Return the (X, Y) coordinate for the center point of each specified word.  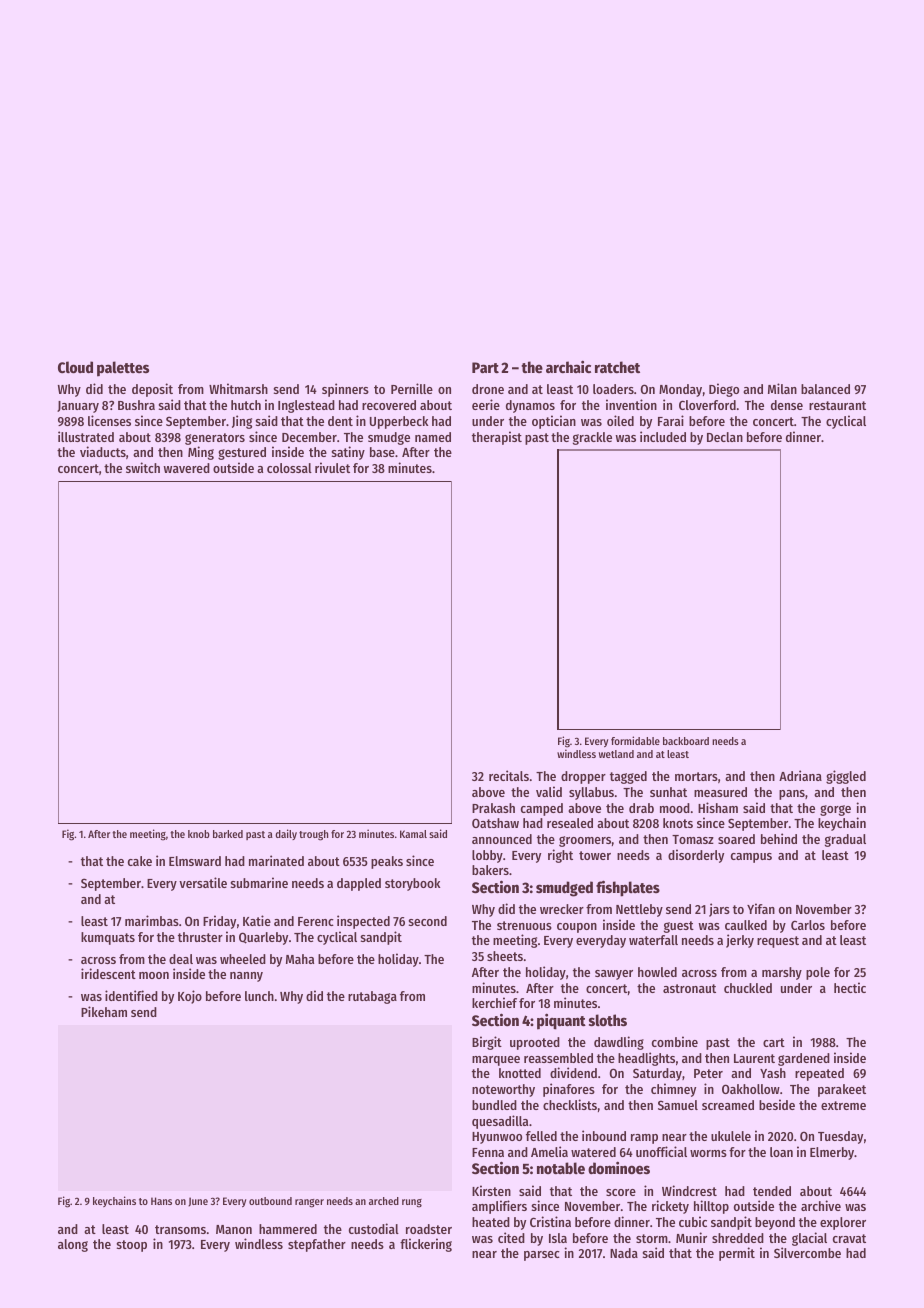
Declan (725, 437)
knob (199, 834)
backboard (686, 741)
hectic (850, 987)
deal (181, 959)
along (73, 1245)
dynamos (530, 406)
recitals (509, 775)
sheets (505, 956)
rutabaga (372, 997)
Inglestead (306, 406)
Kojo (190, 997)
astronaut (689, 988)
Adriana (800, 775)
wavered (187, 468)
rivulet (332, 467)
